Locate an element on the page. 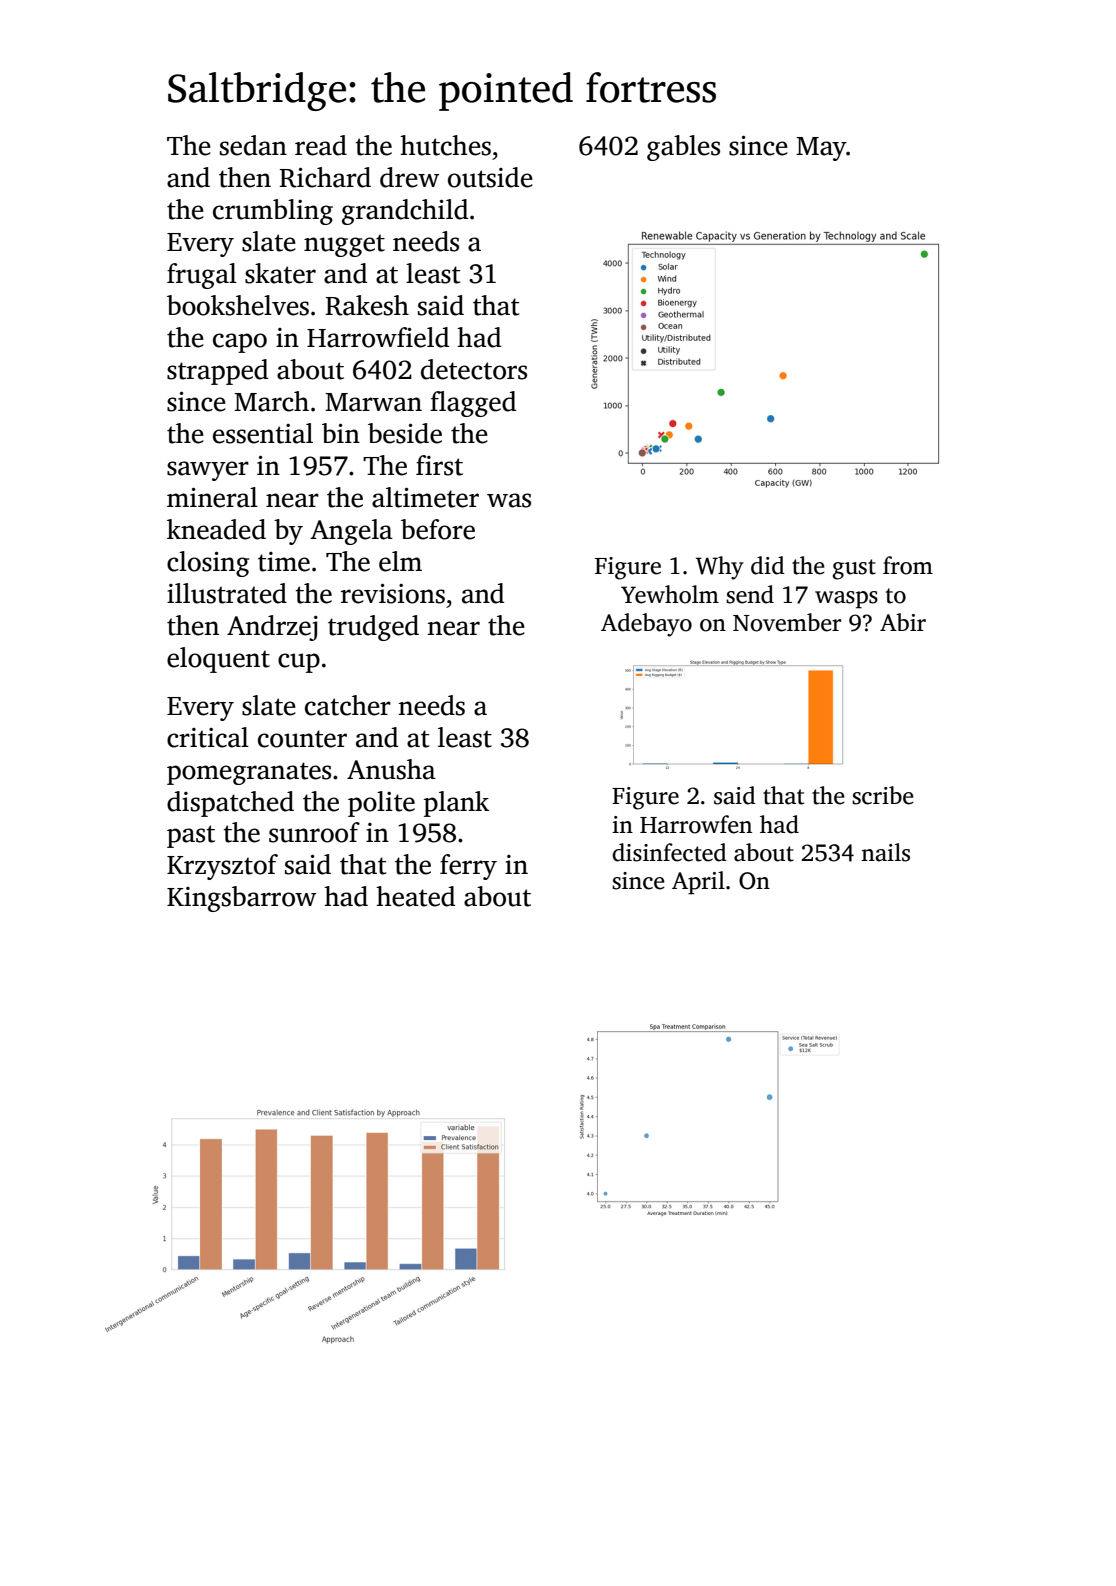 The height and width of the document is (1586, 1116). detectors is located at coordinates (474, 369).
